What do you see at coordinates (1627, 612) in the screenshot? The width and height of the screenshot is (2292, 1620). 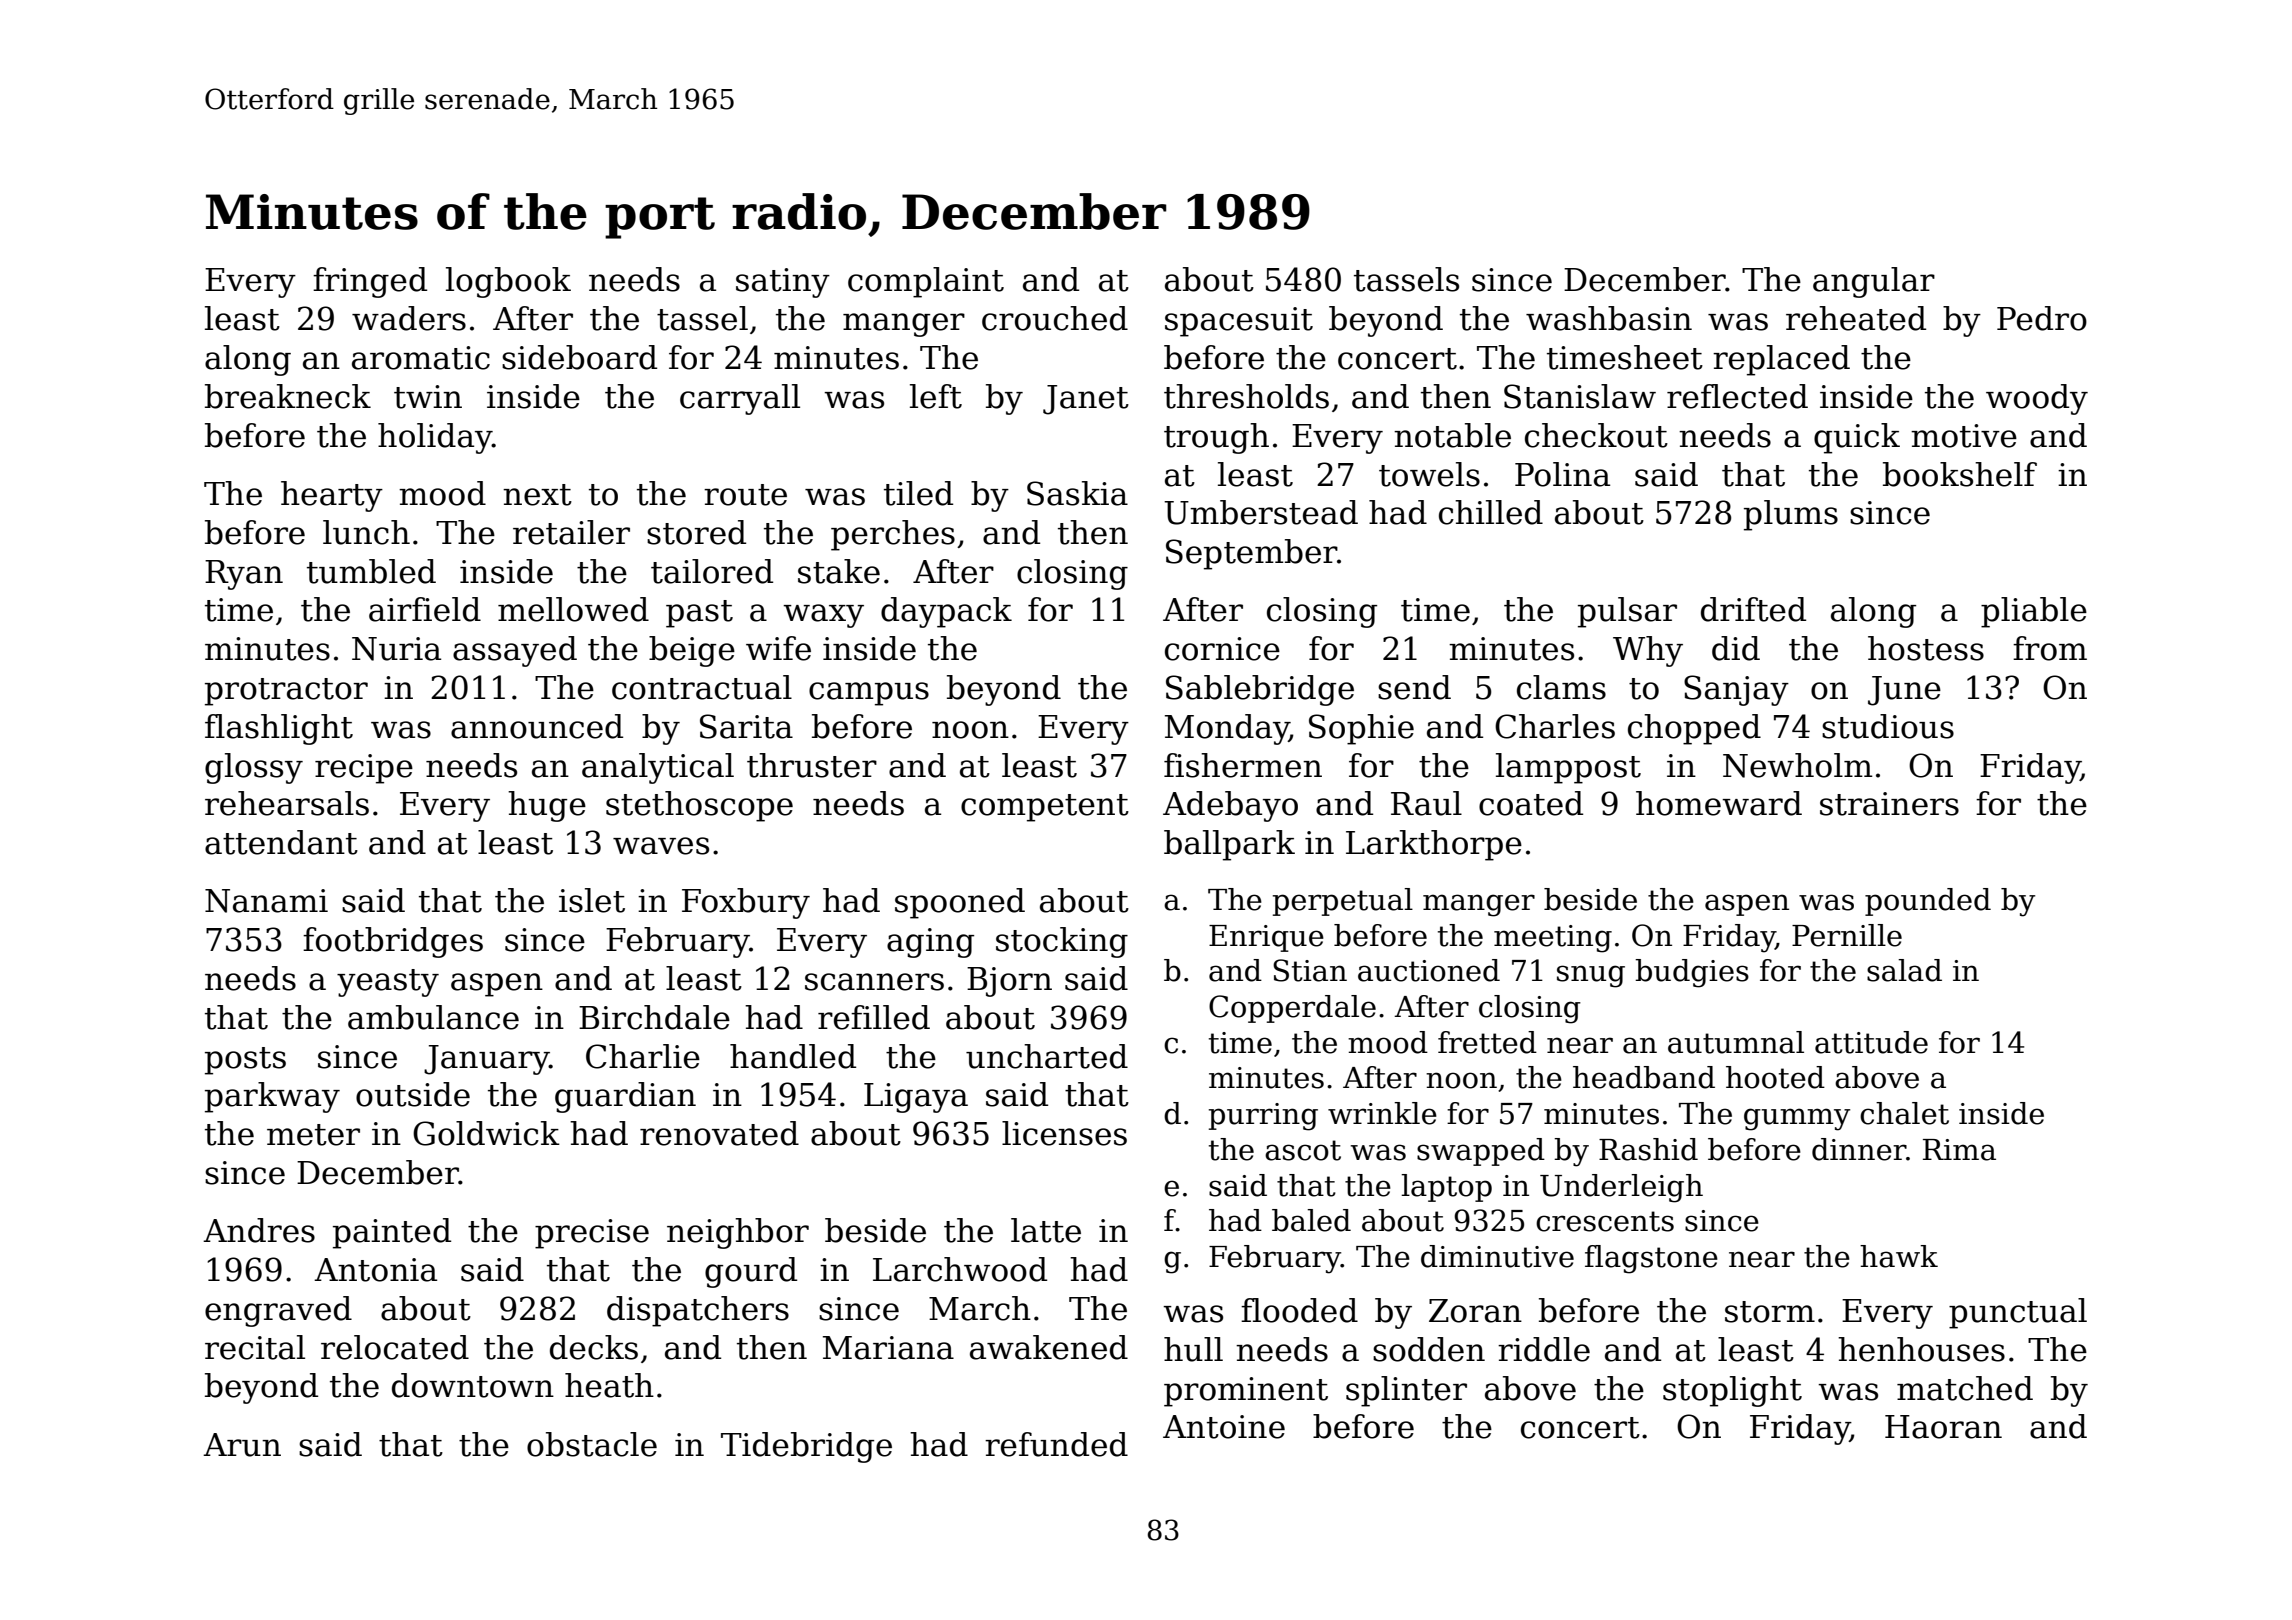 I see `pulsar` at bounding box center [1627, 612].
